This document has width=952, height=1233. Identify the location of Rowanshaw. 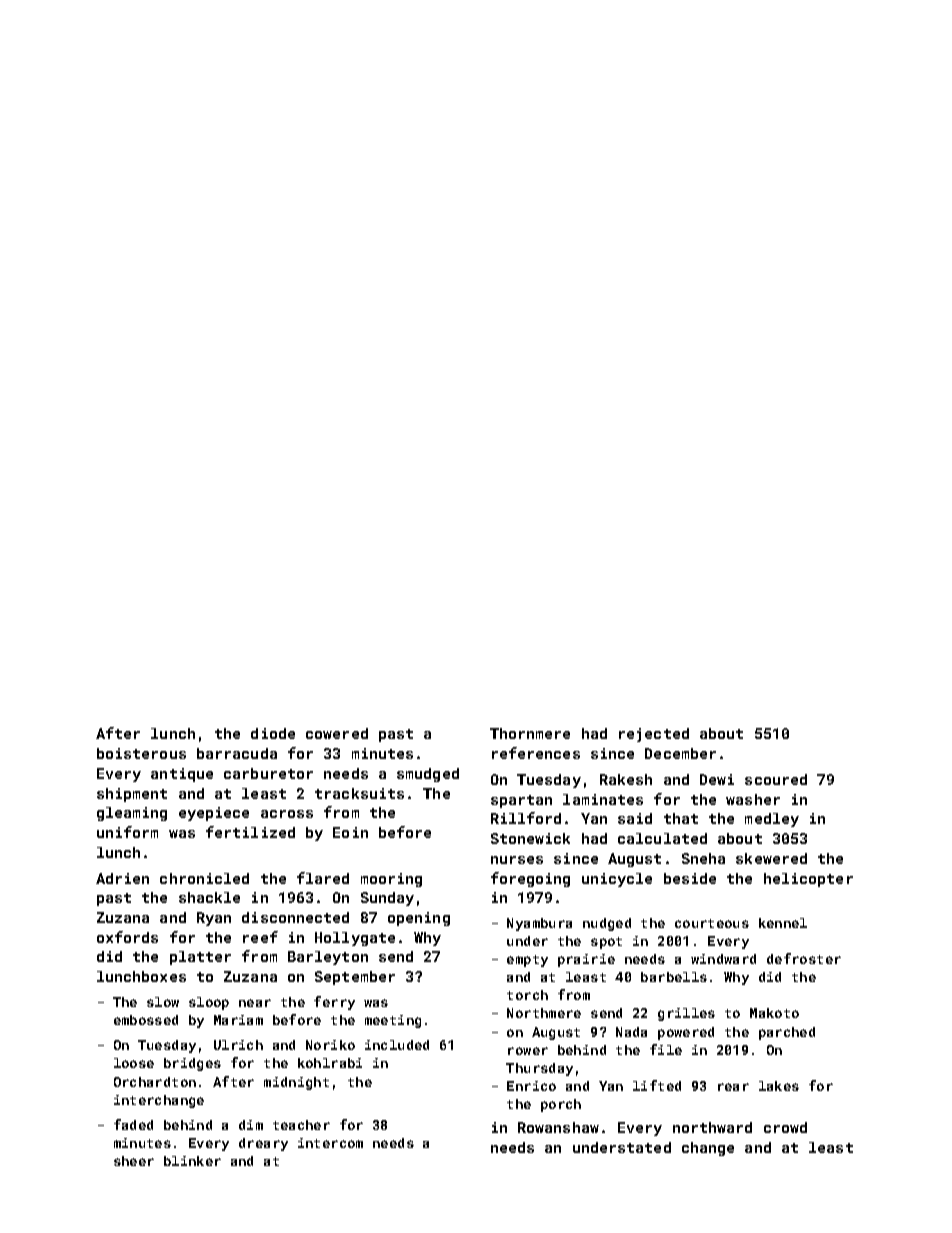
(558, 1127).
